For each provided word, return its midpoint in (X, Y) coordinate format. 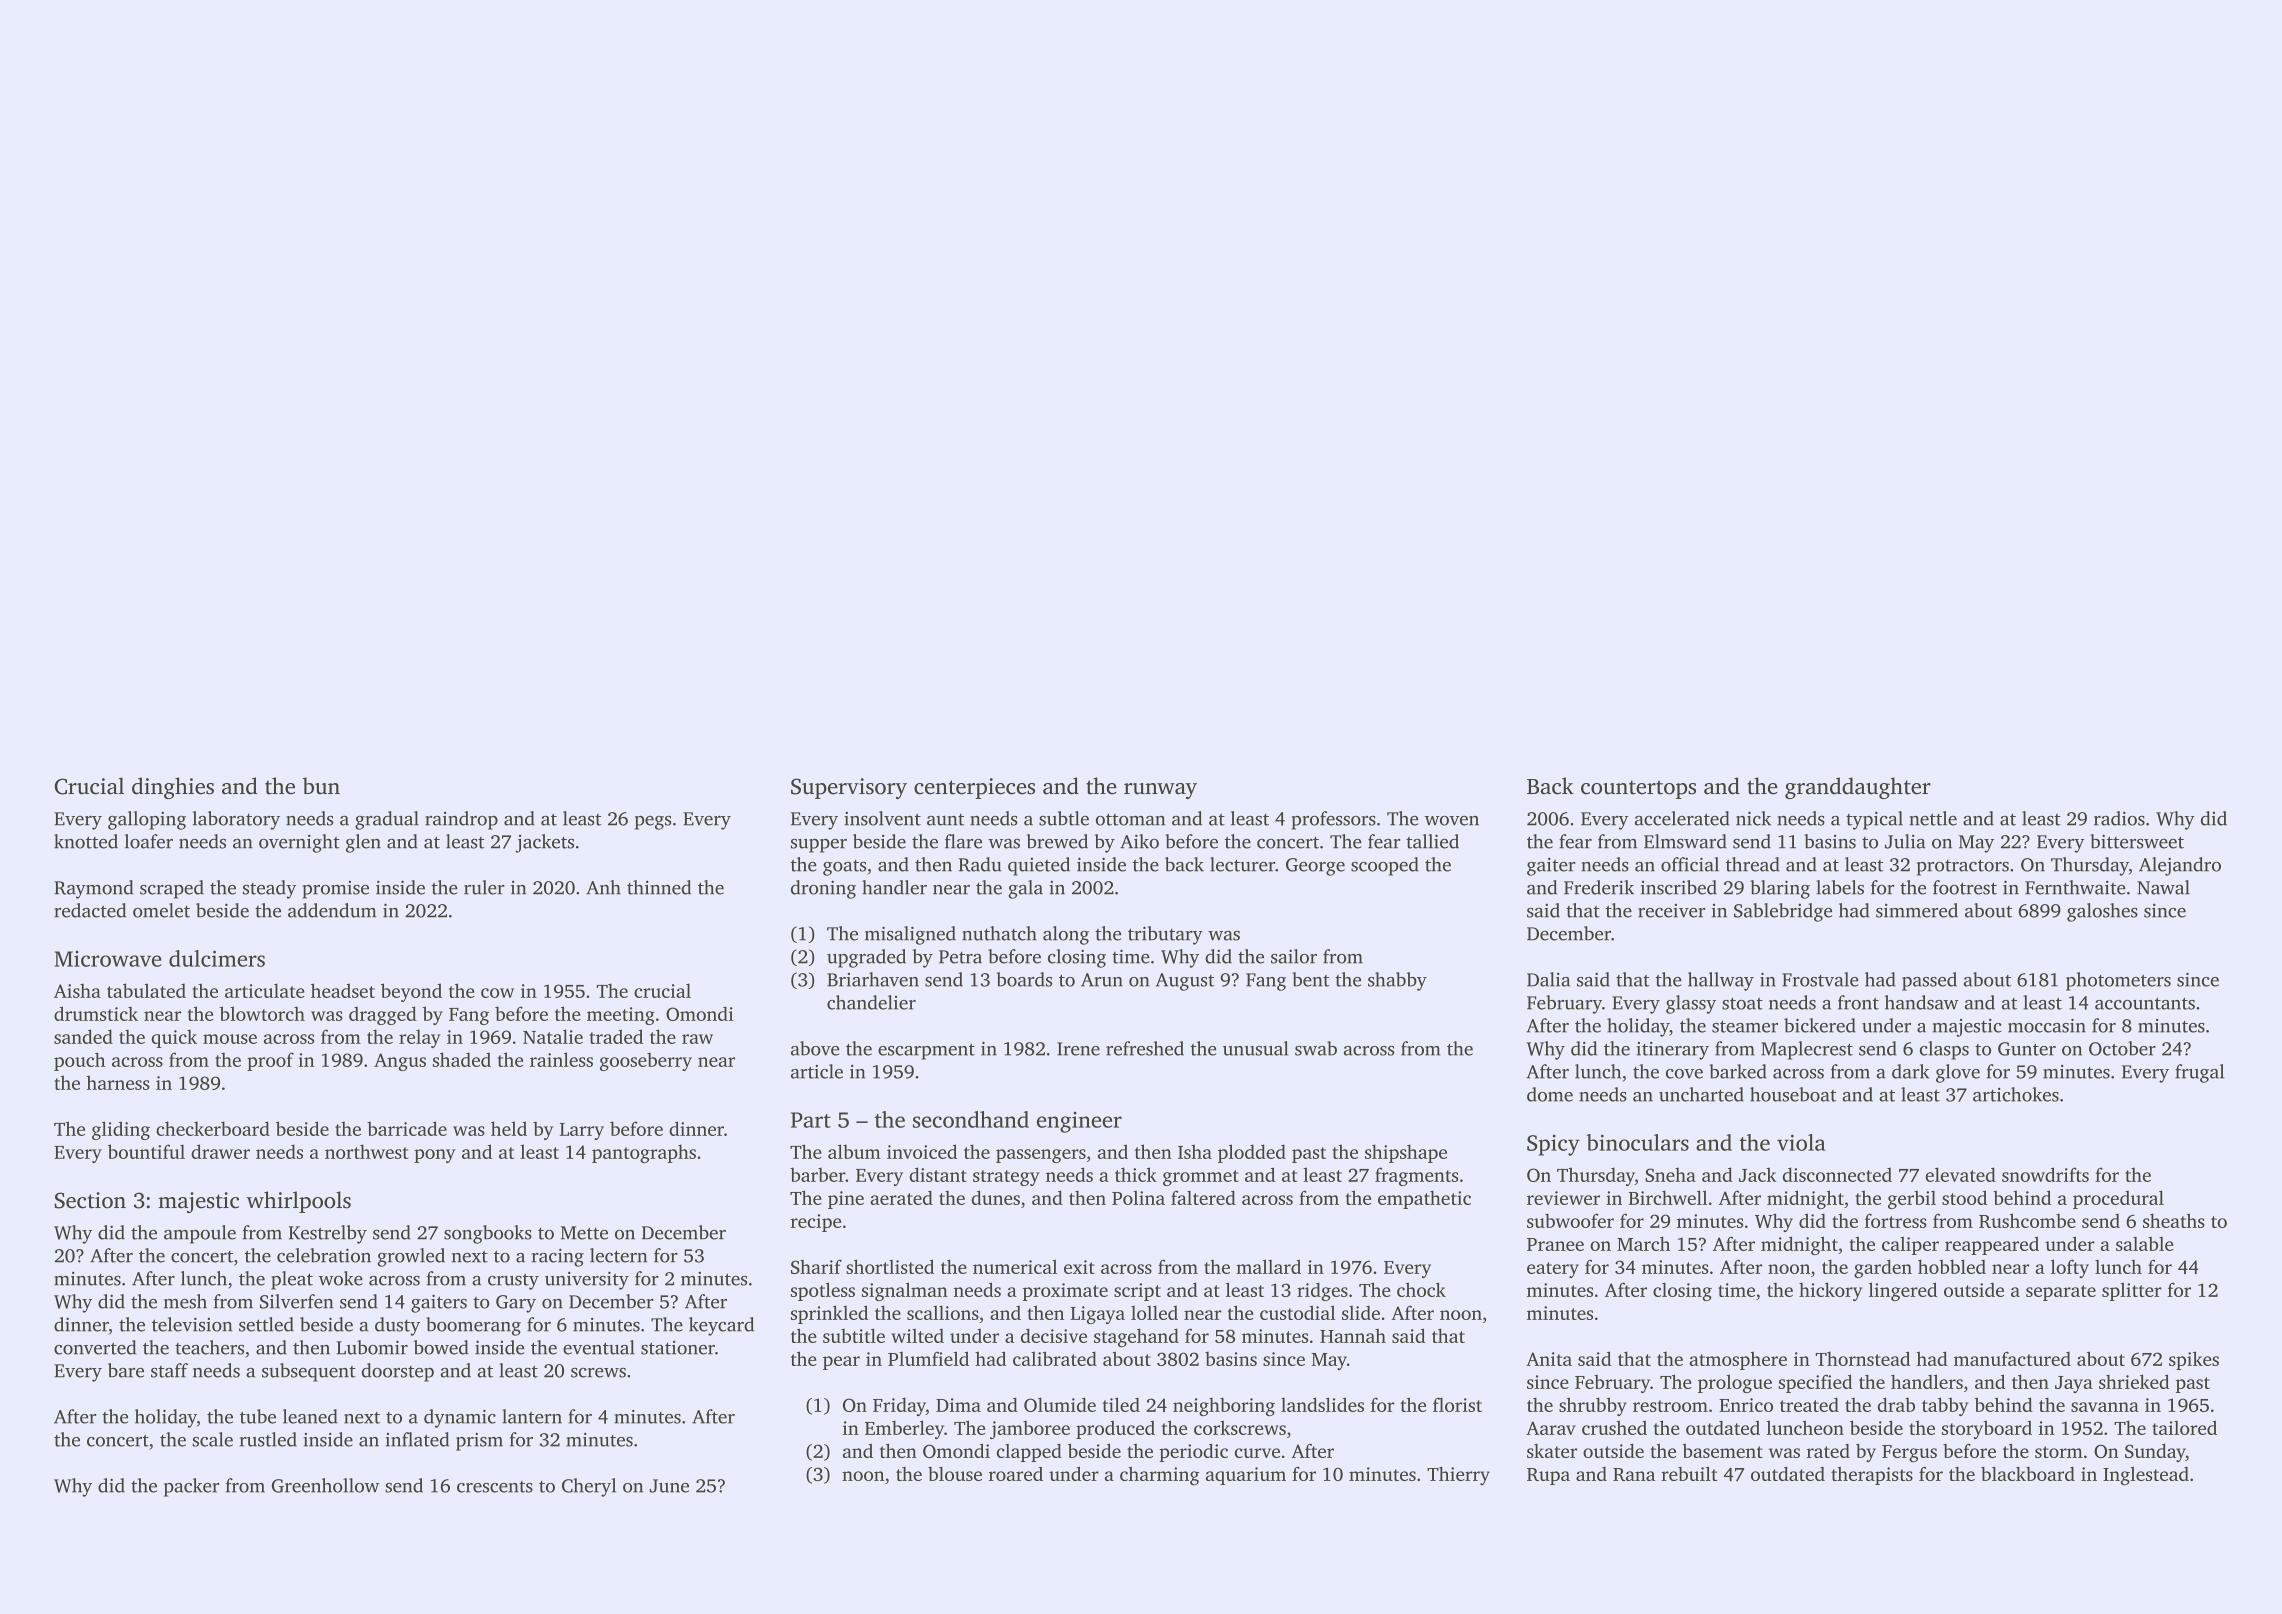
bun (321, 786)
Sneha (1670, 1174)
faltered (1203, 1197)
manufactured (2012, 1358)
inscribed (1679, 887)
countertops (1638, 789)
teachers (209, 1347)
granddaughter (1858, 788)
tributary (1165, 935)
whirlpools (298, 1202)
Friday (899, 1406)
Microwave (108, 959)
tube (258, 1416)
